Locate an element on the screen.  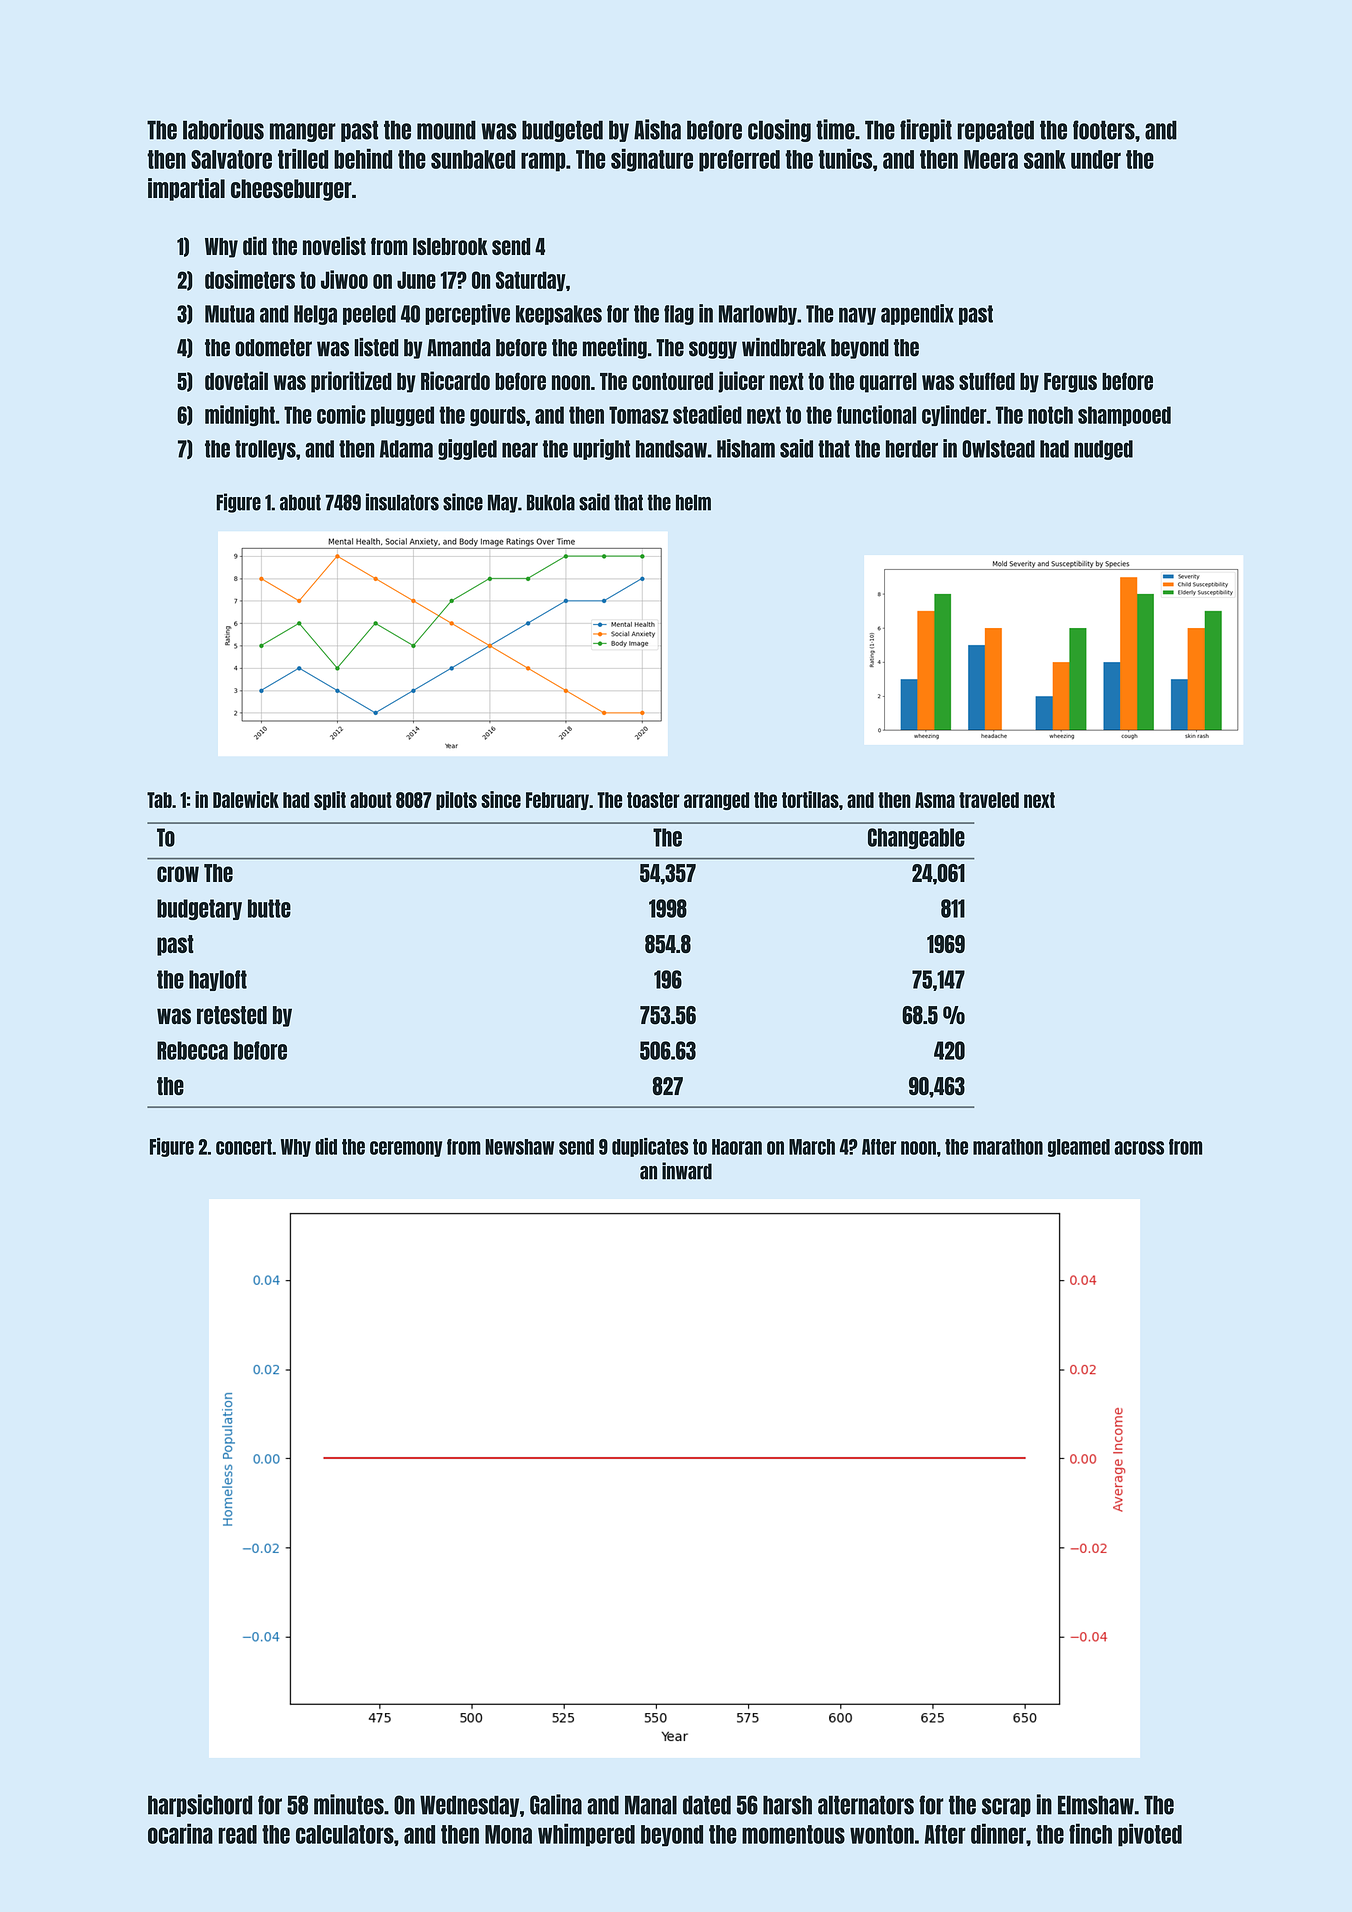
trolleys is located at coordinates (265, 450).
